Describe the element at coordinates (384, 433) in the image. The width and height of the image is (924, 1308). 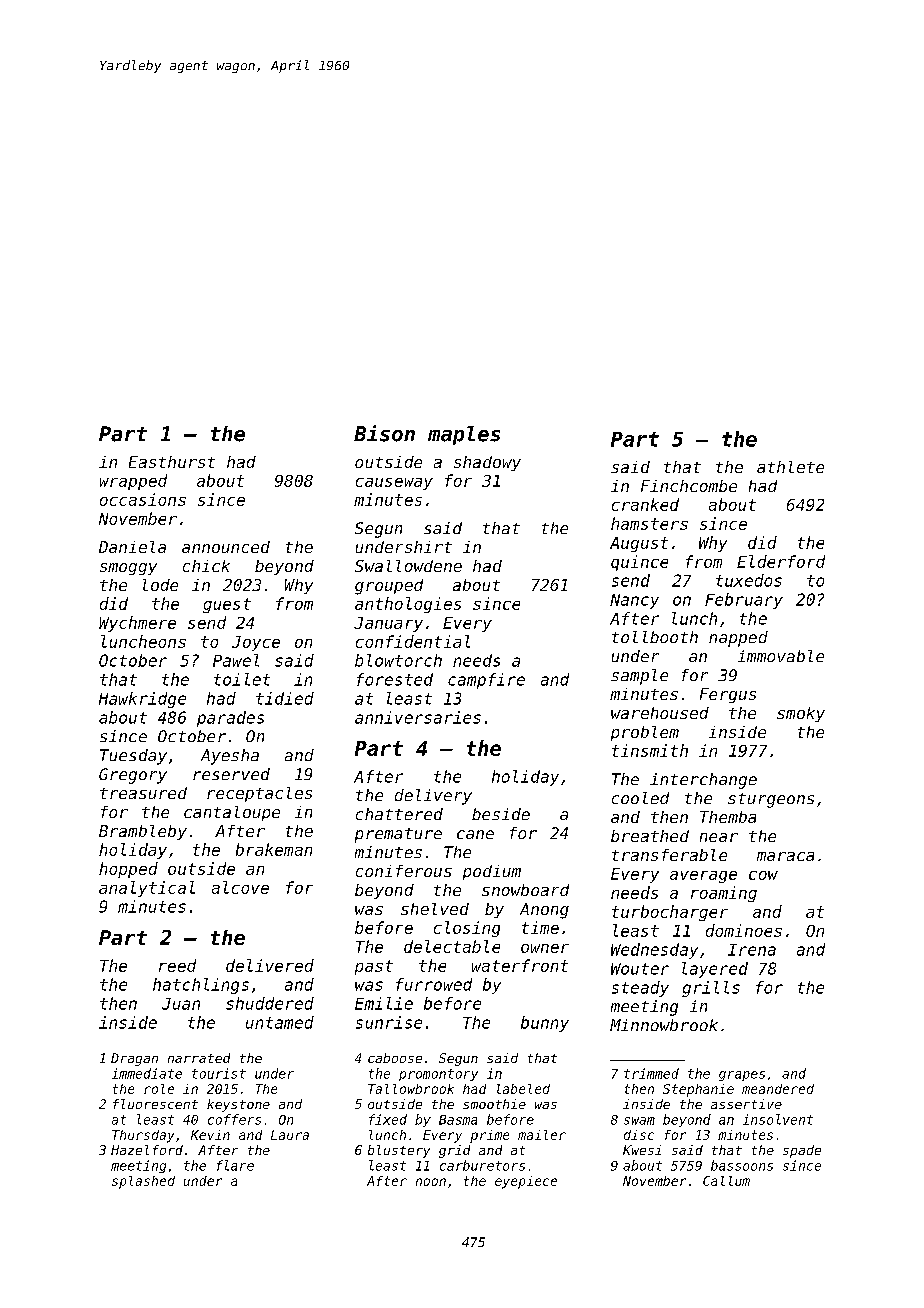
I see `Bison` at that location.
